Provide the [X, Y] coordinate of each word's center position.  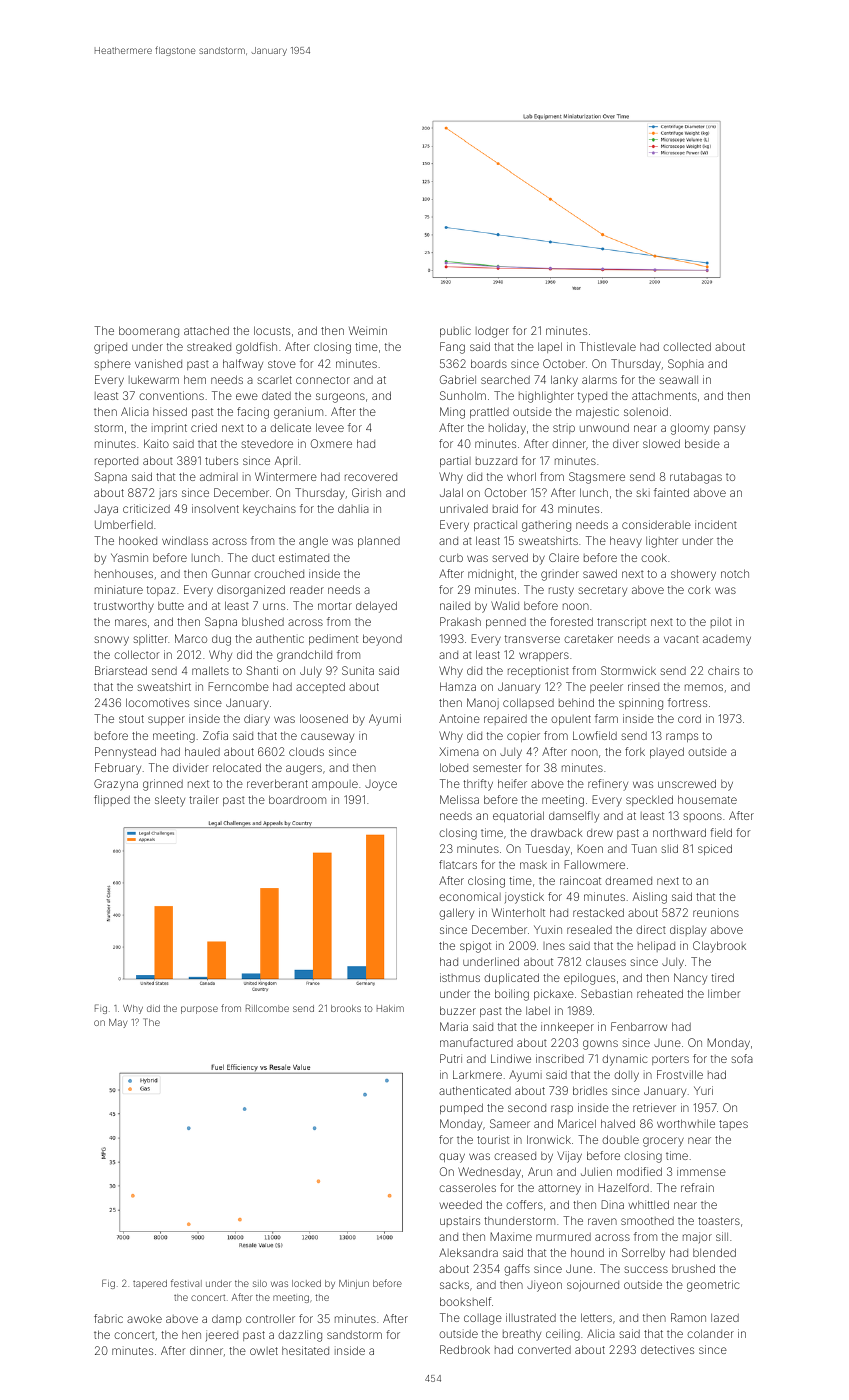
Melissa [459, 799]
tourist [493, 1139]
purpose [199, 1010]
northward [679, 832]
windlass [185, 540]
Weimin [368, 330]
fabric [108, 1318]
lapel [550, 347]
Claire [564, 557]
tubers [221, 460]
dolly [626, 1076]
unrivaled [464, 508]
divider [191, 767]
